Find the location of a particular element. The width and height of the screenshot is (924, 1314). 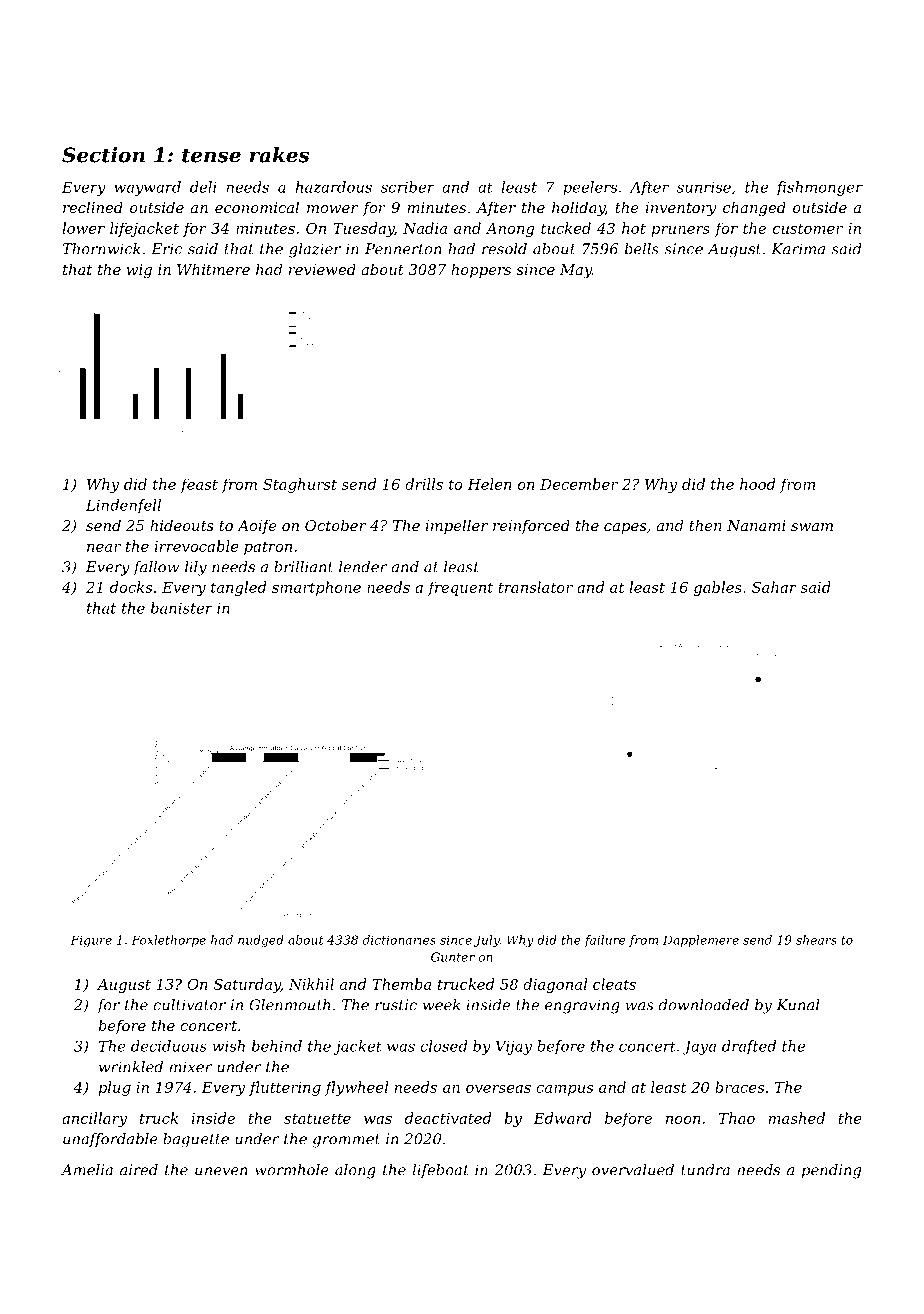

tense is located at coordinates (211, 155).
